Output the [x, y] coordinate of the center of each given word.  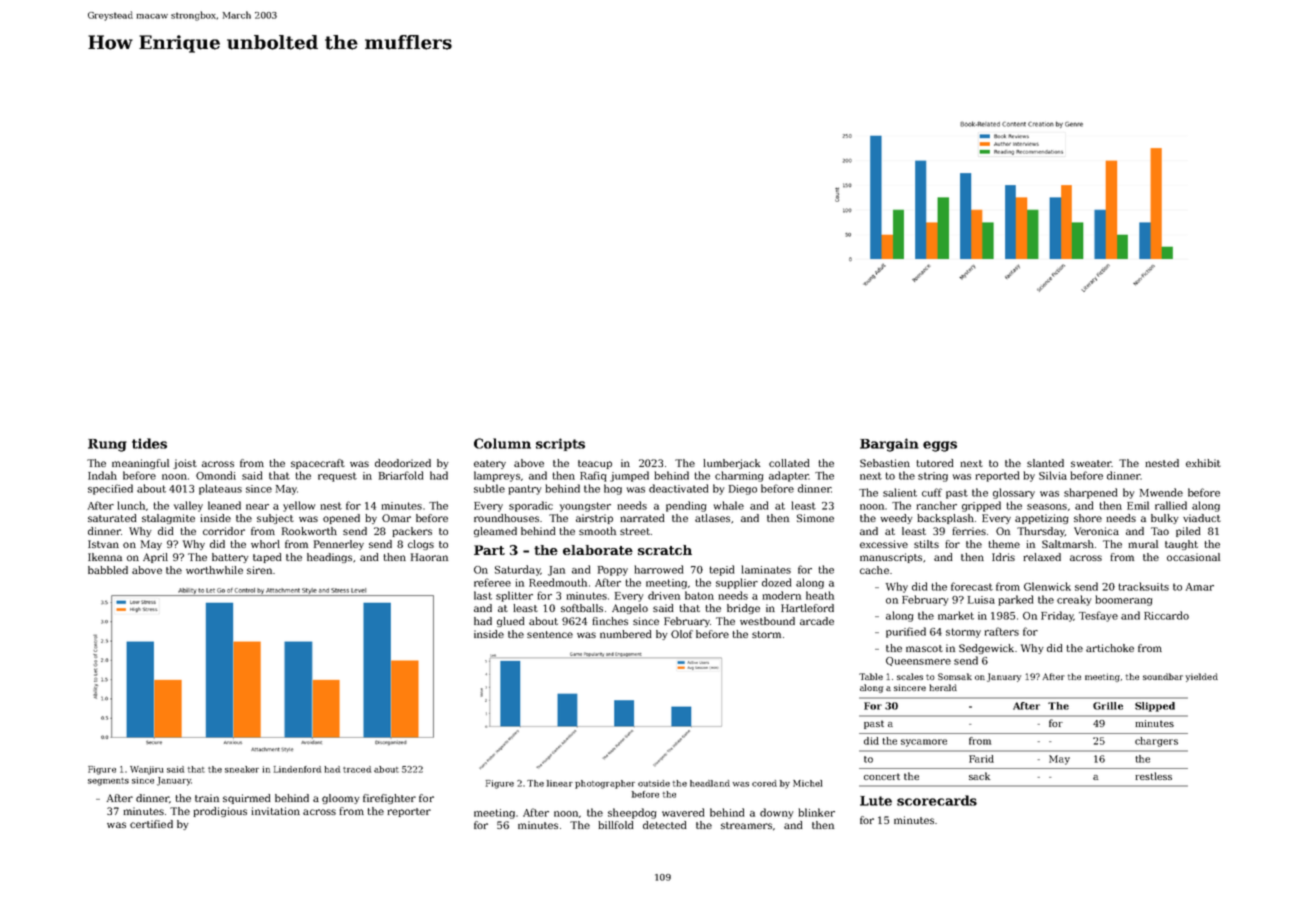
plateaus [220, 489]
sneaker [242, 769]
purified [906, 632]
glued [511, 622]
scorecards [937, 800]
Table [871, 676]
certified [151, 824]
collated [789, 463]
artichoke [1110, 648]
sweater [1091, 463]
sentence [550, 634]
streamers [746, 825]
